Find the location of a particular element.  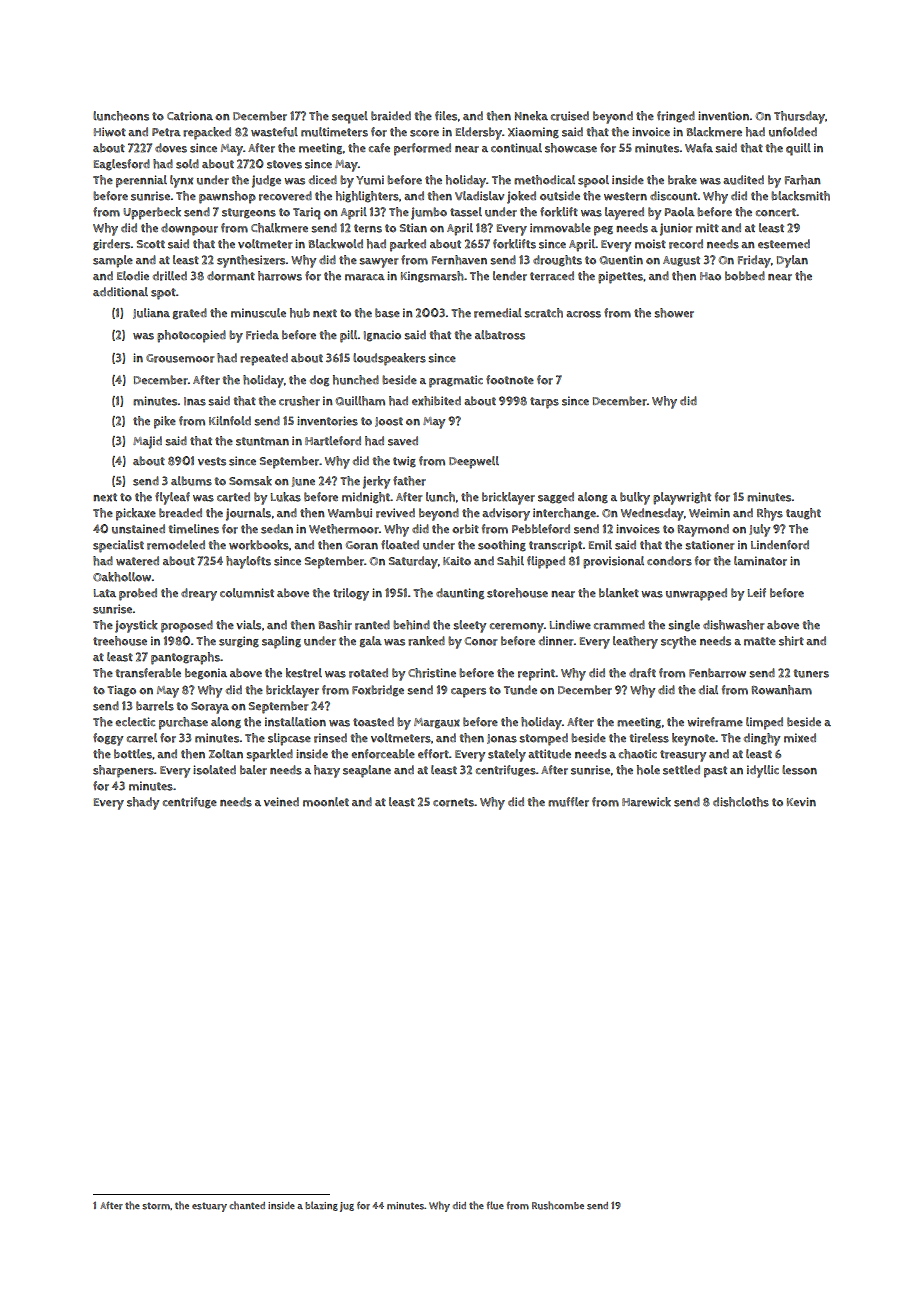

tarps is located at coordinates (544, 403).
